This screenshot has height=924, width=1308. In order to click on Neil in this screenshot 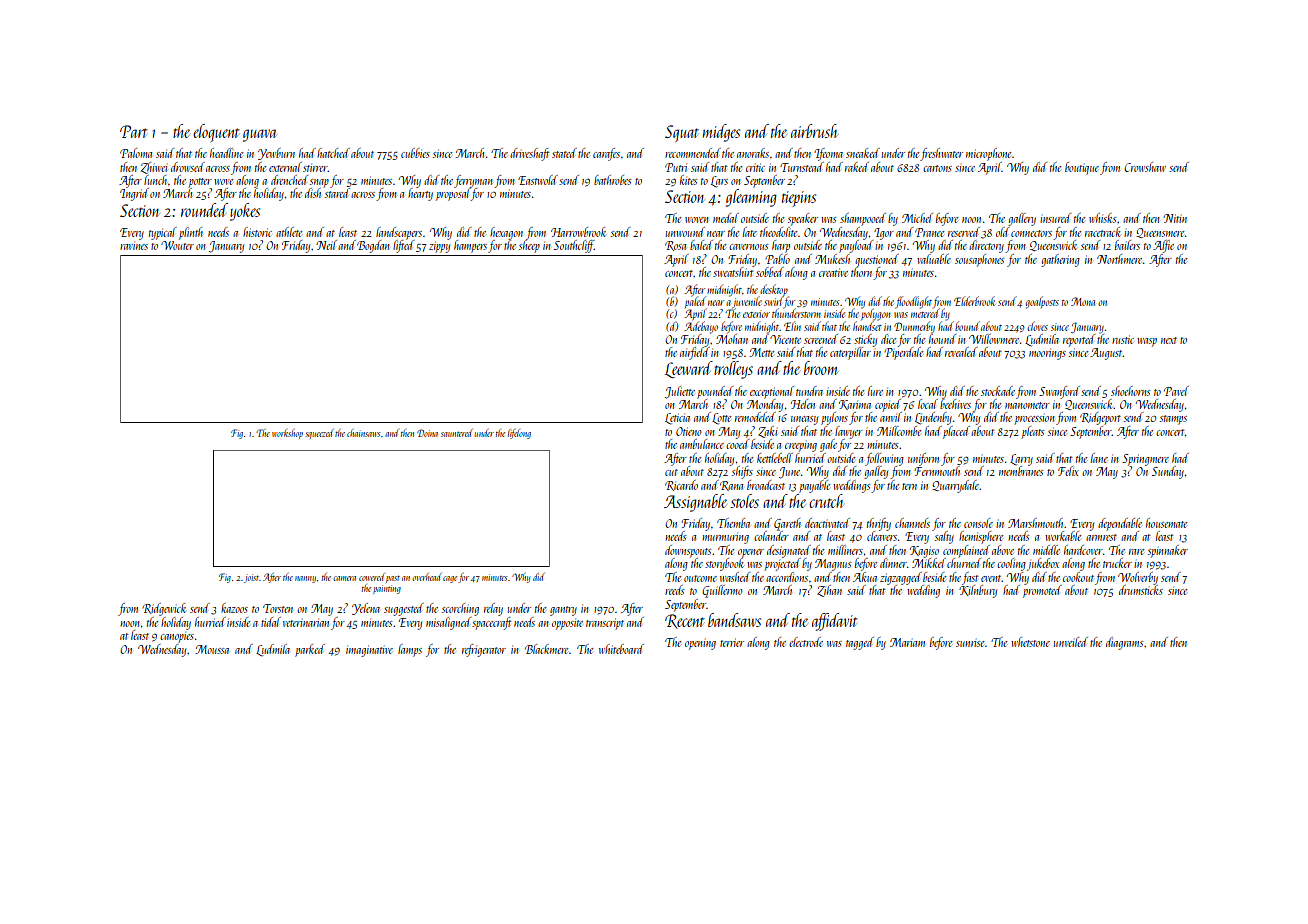, I will do `click(326, 245)`.
